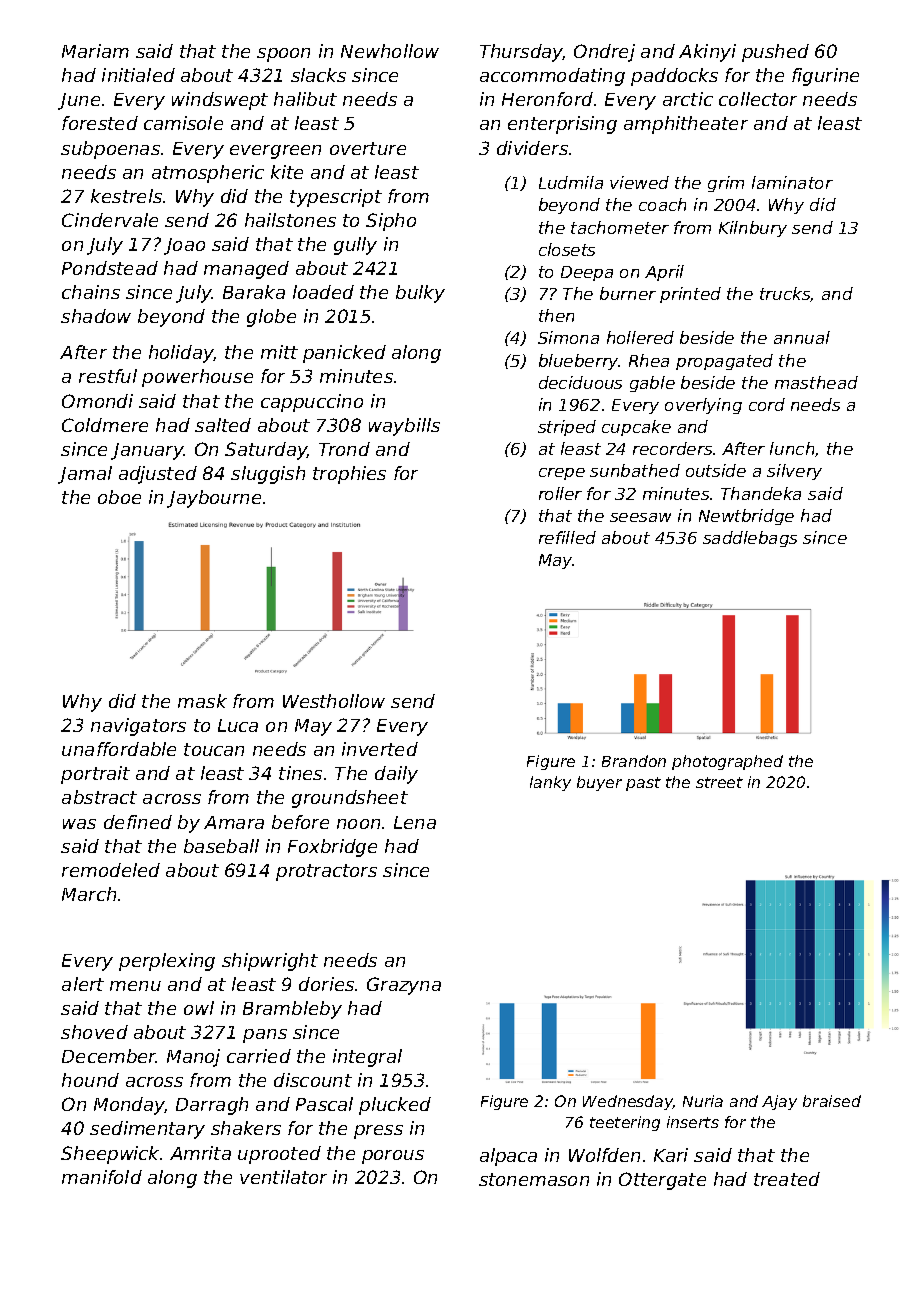 The width and height of the image is (924, 1308). What do you see at coordinates (552, 77) in the image?
I see `accommodating` at bounding box center [552, 77].
